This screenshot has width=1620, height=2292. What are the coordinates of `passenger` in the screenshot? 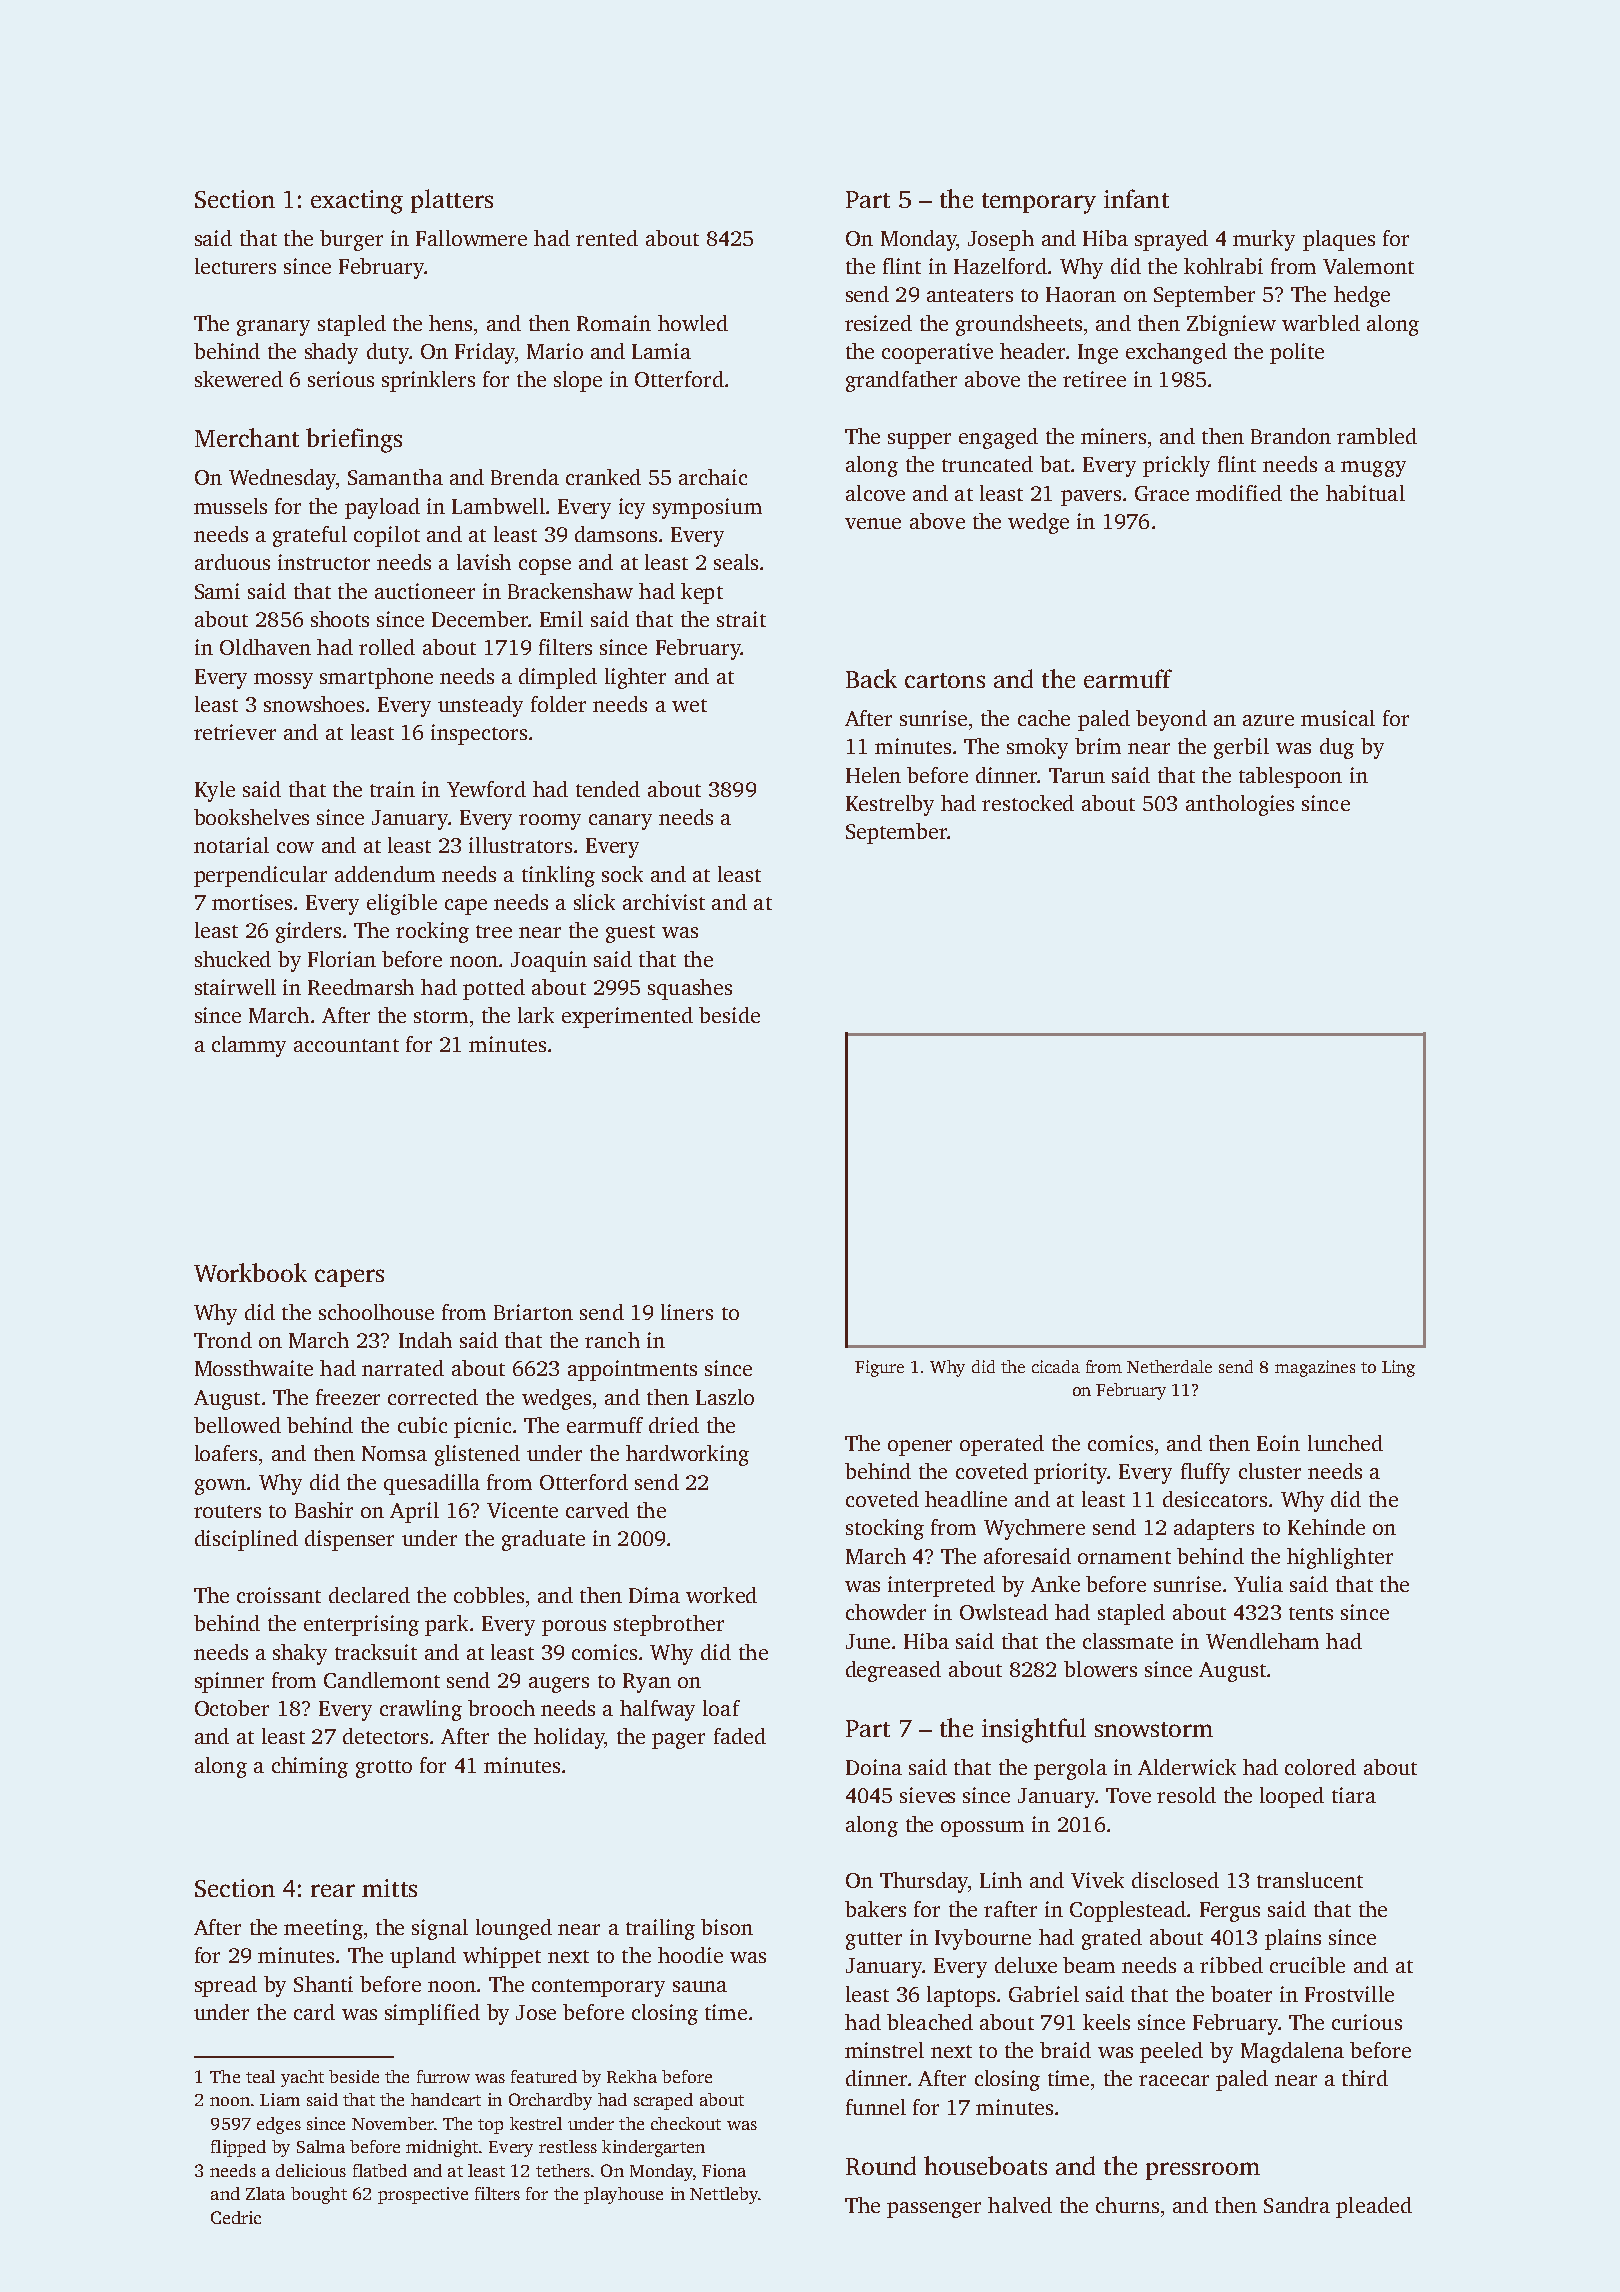 It's located at (934, 2210).
